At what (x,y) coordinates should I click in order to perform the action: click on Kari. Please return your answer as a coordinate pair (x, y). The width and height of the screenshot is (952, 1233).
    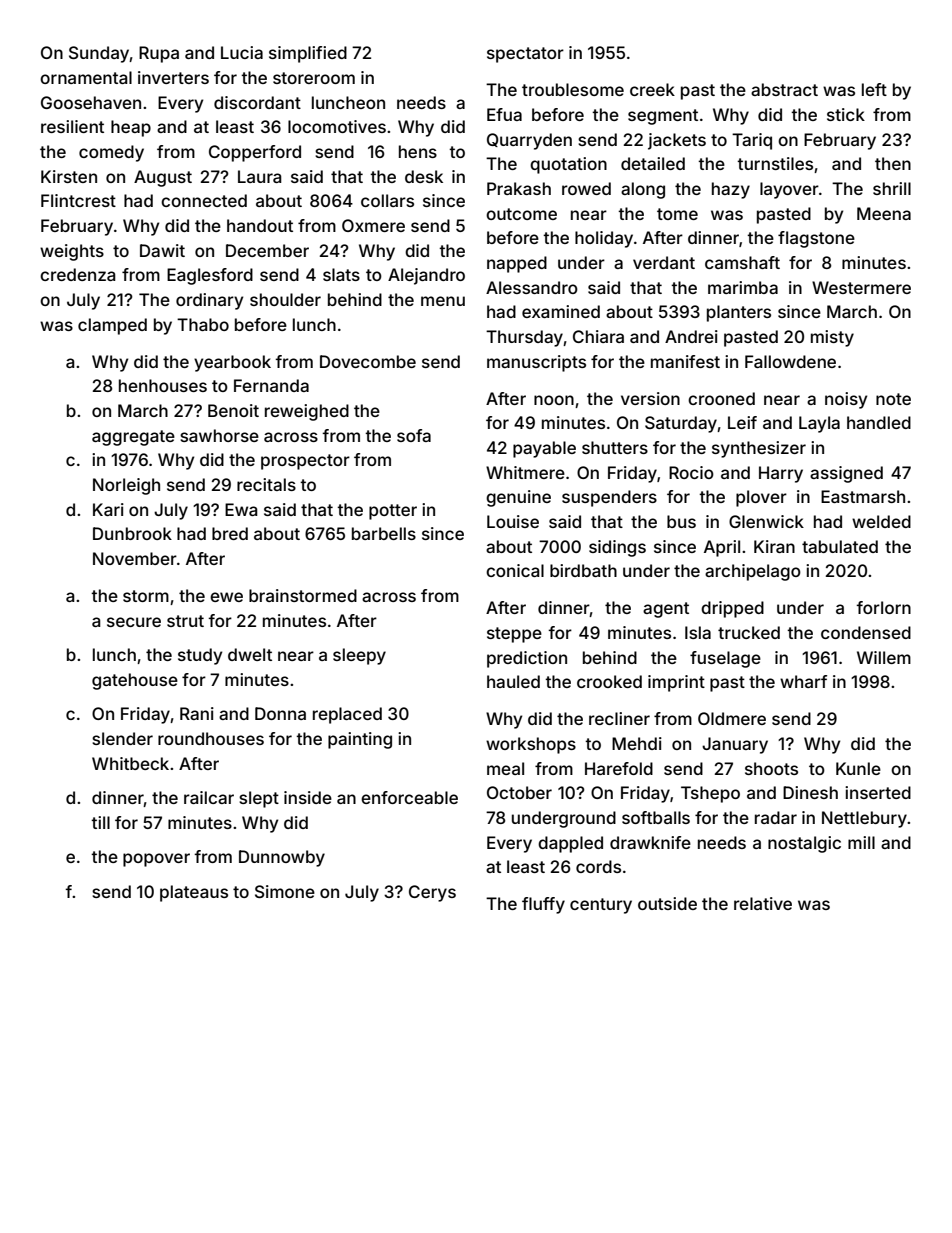
    Looking at the image, I should click on (108, 509).
